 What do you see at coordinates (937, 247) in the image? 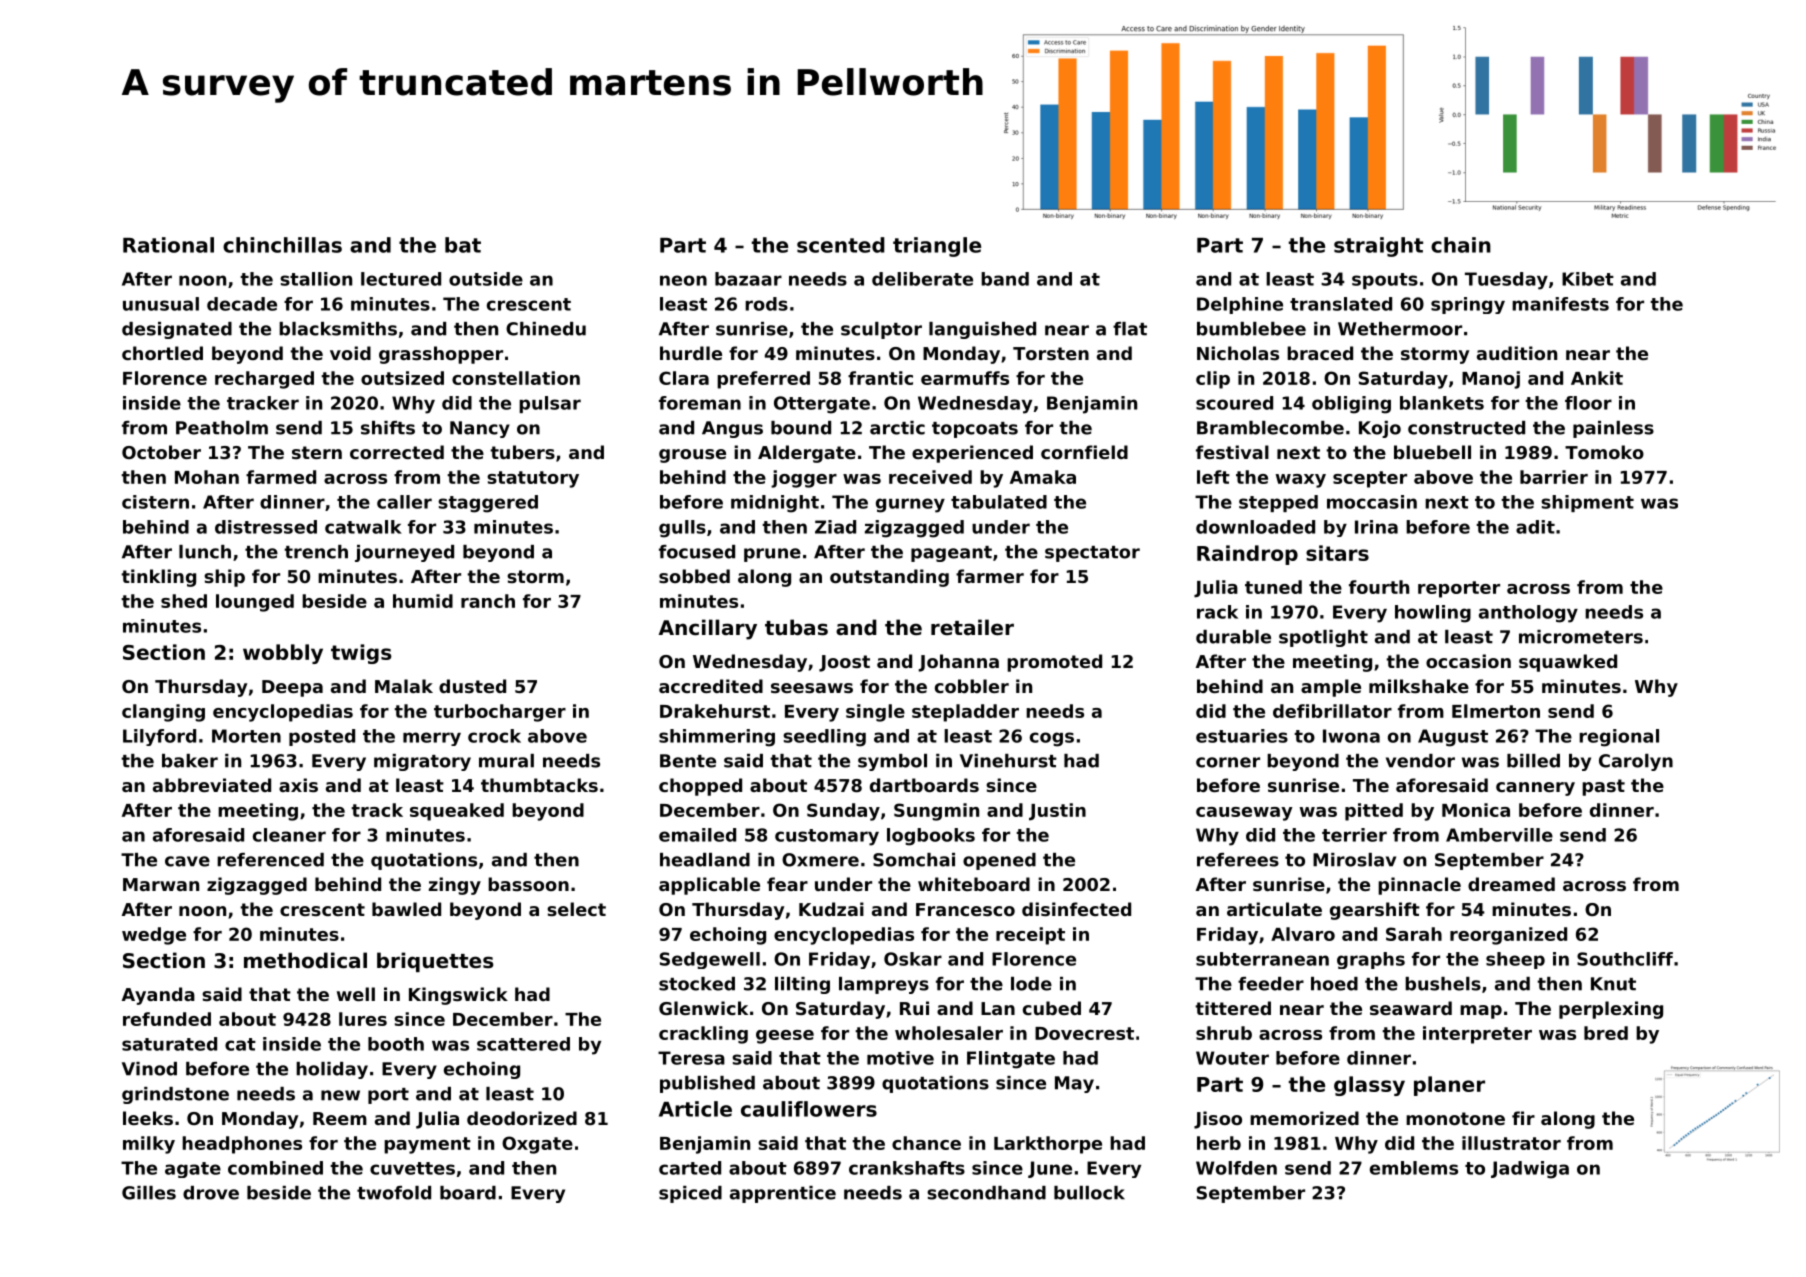
I see `triangle` at bounding box center [937, 247].
